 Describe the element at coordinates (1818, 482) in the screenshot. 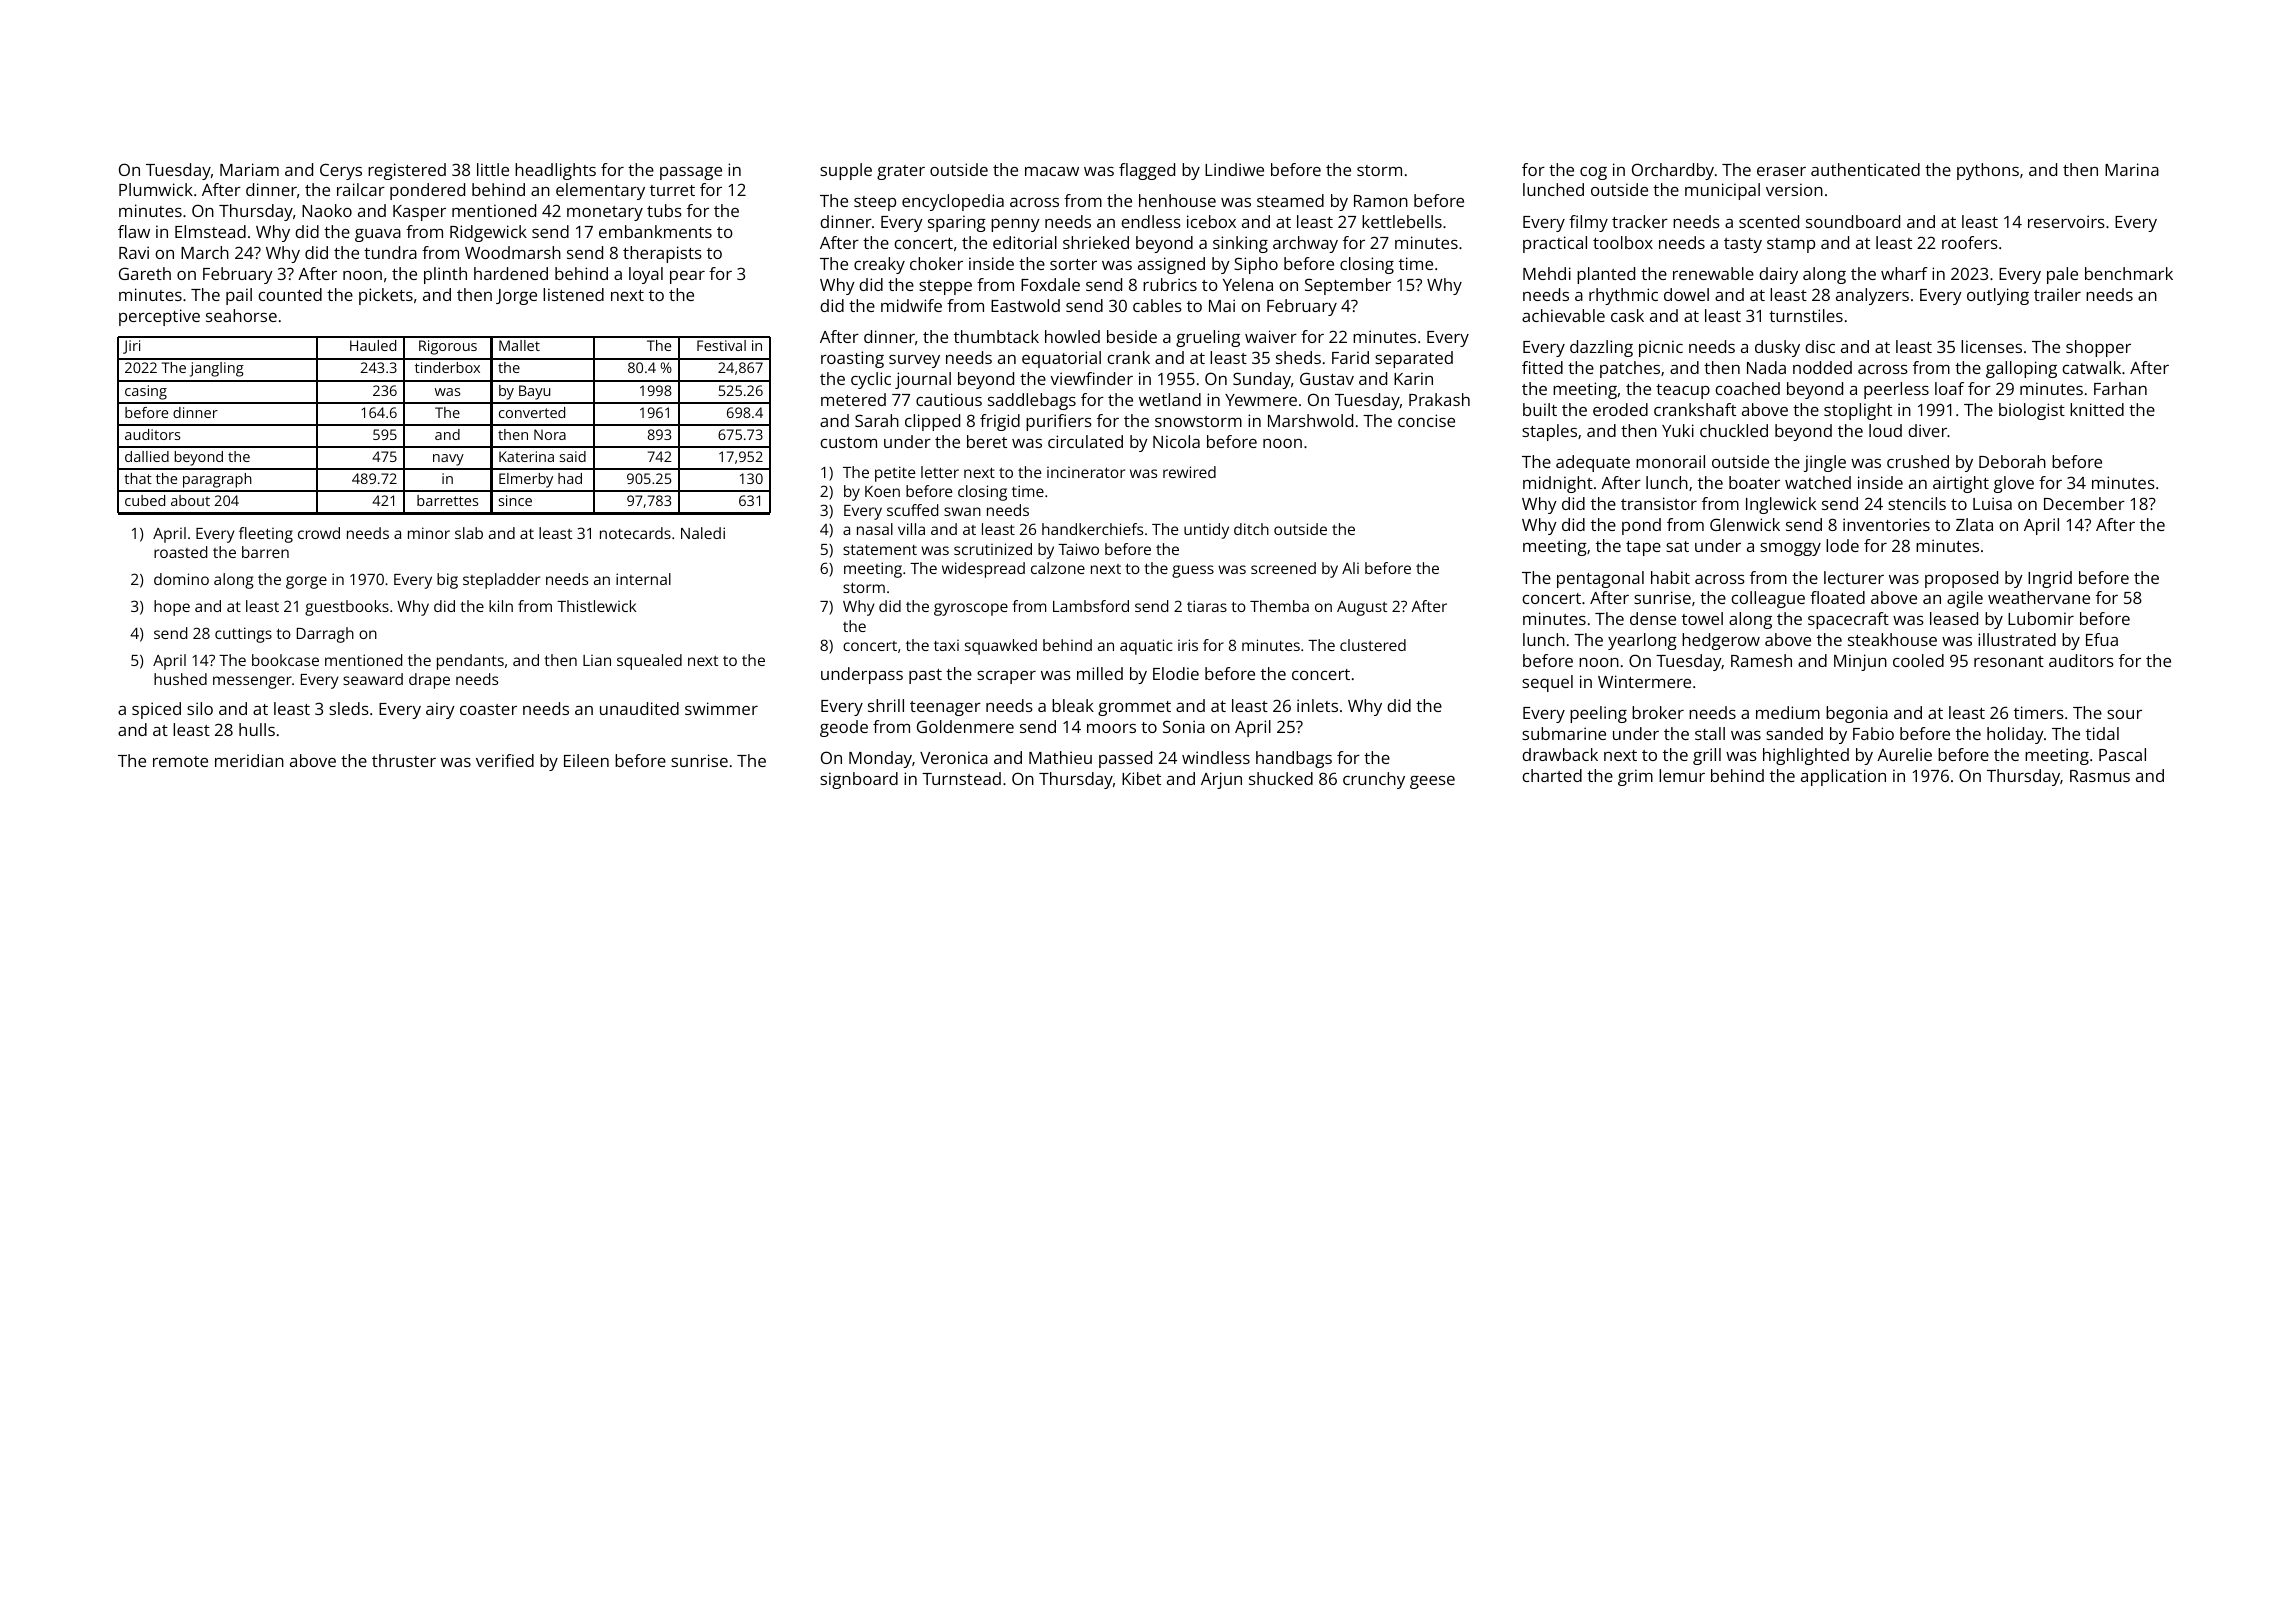

I see `watched` at that location.
